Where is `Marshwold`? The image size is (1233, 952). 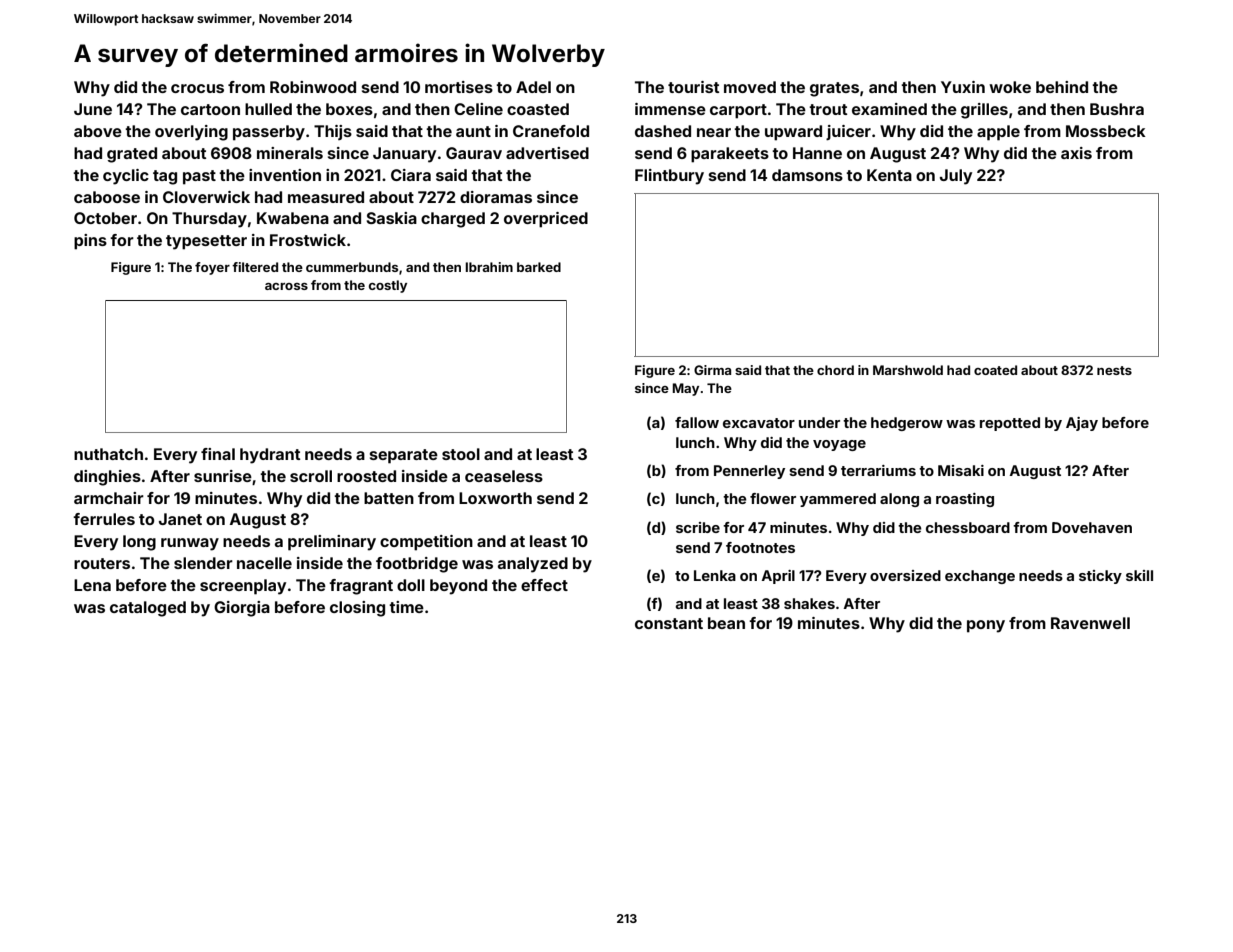
Marshwold is located at coordinates (908, 370).
